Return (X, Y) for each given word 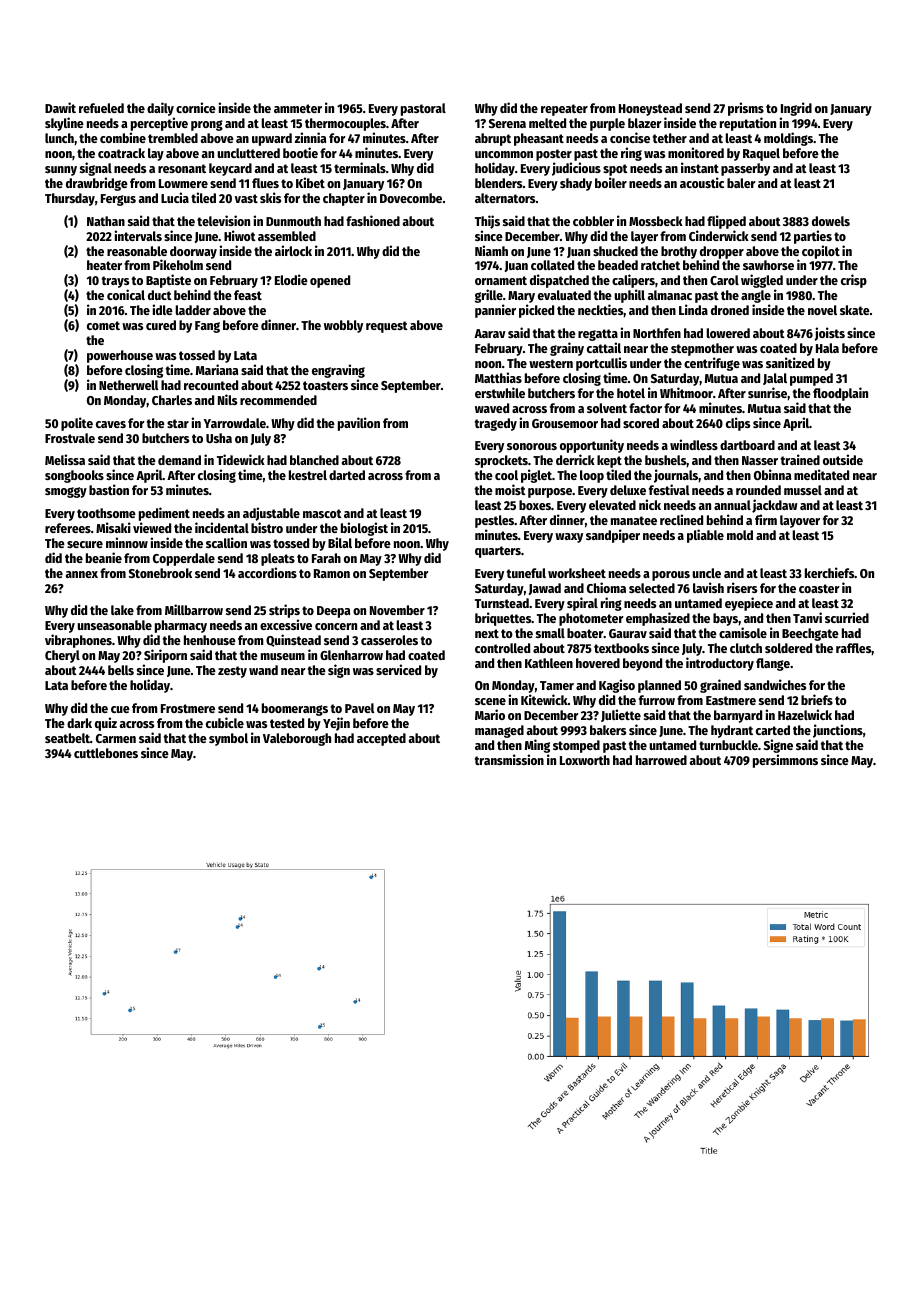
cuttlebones (106, 753)
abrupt (493, 139)
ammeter (298, 108)
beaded (618, 265)
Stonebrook (160, 573)
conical (126, 295)
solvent (607, 408)
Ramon (332, 573)
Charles (172, 400)
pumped (811, 379)
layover (800, 521)
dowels (831, 221)
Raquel (761, 154)
